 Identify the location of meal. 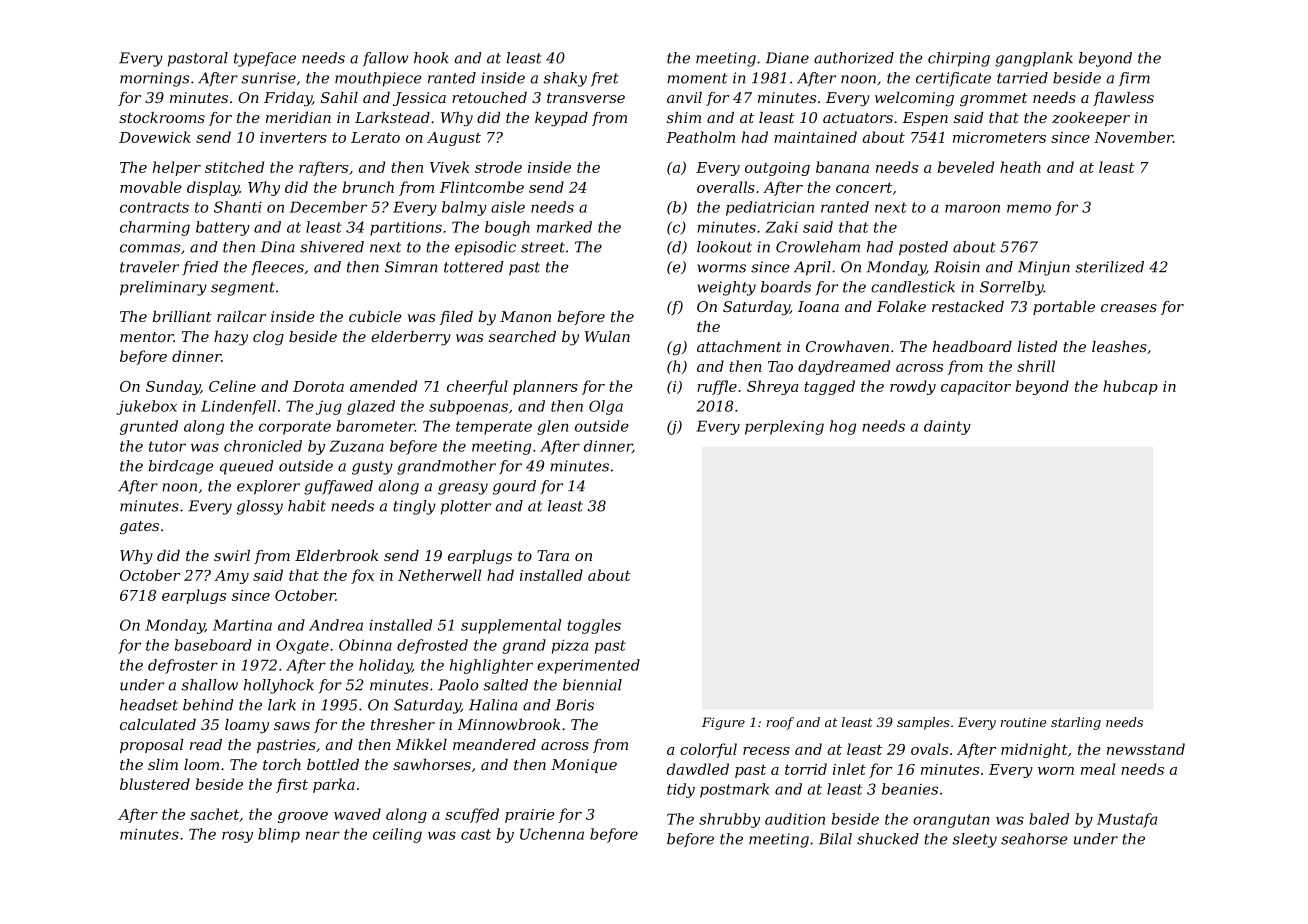
(1098, 769).
